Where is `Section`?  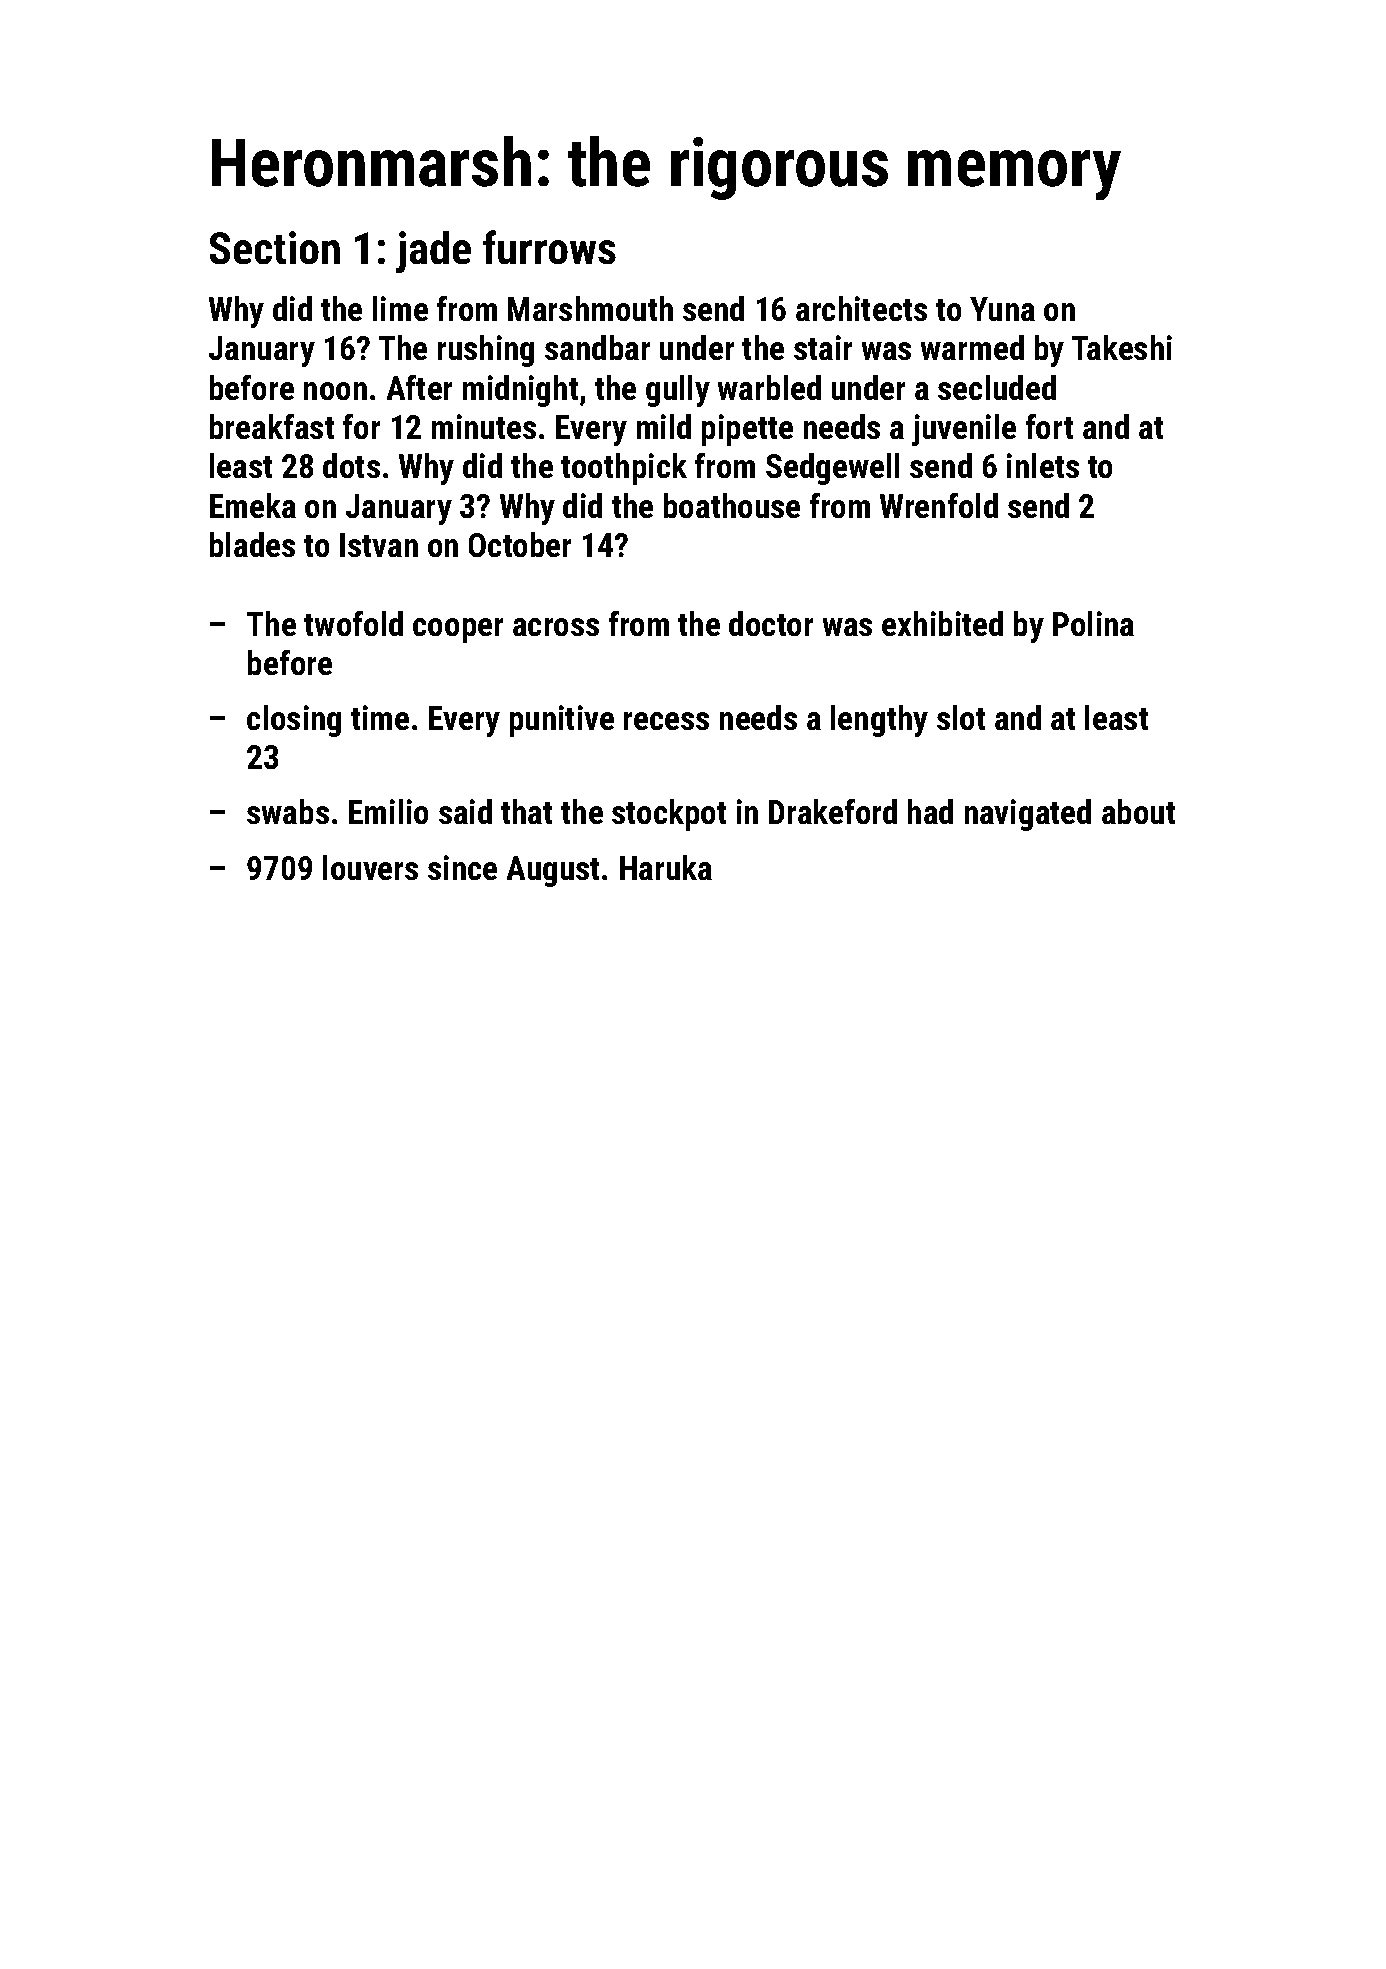 Section is located at coordinates (275, 247).
